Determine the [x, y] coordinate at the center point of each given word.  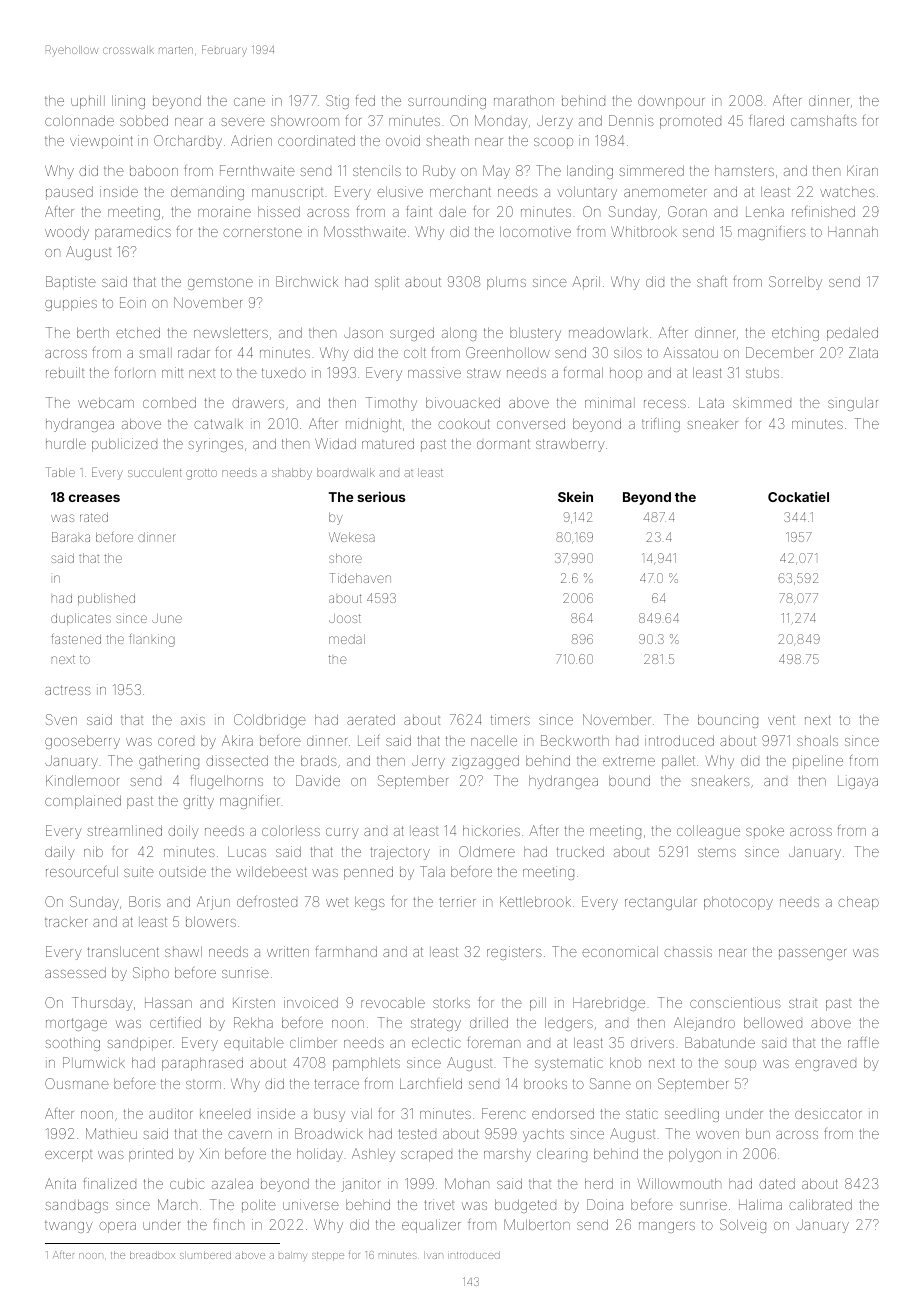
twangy [69, 1227]
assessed [75, 972]
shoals [817, 740]
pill [538, 1004]
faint [419, 211]
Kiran [862, 170]
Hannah [853, 231]
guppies [71, 304]
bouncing [728, 721]
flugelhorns [227, 782]
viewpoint [101, 142]
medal [347, 639]
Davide [318, 780]
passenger [812, 954]
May [496, 172]
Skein [575, 496]
